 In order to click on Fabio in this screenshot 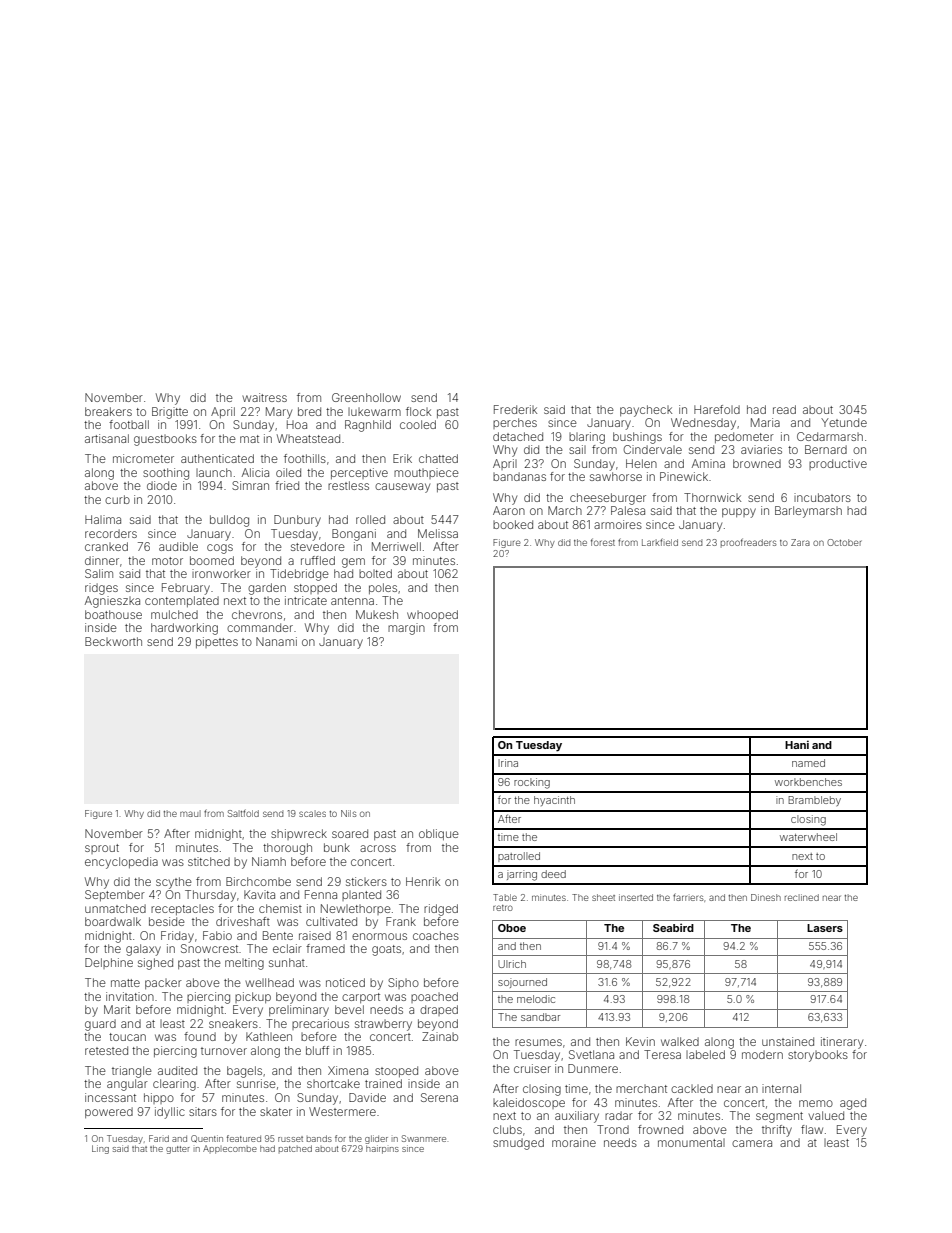, I will do `click(217, 935)`.
